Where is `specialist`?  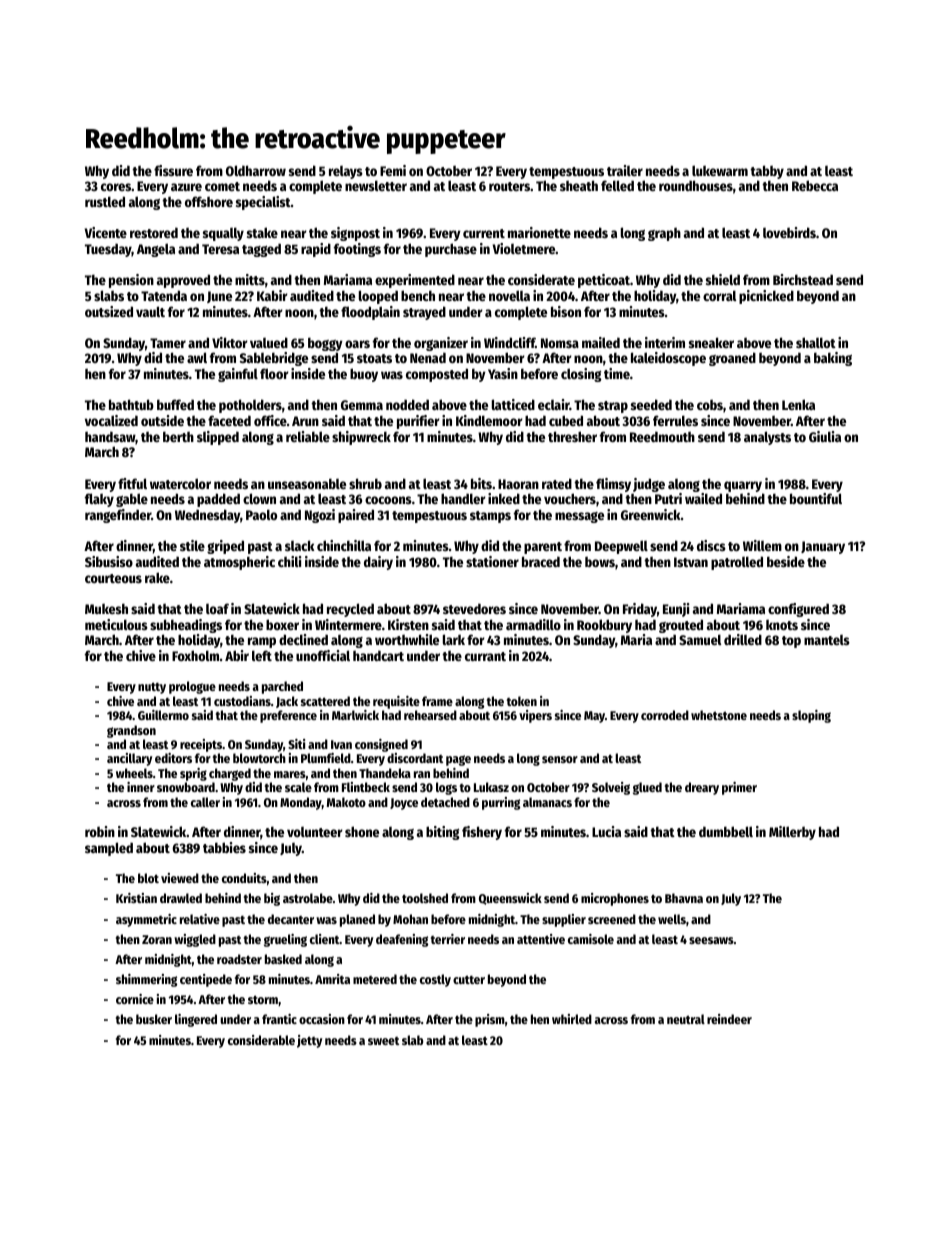
specialist is located at coordinates (263, 203).
